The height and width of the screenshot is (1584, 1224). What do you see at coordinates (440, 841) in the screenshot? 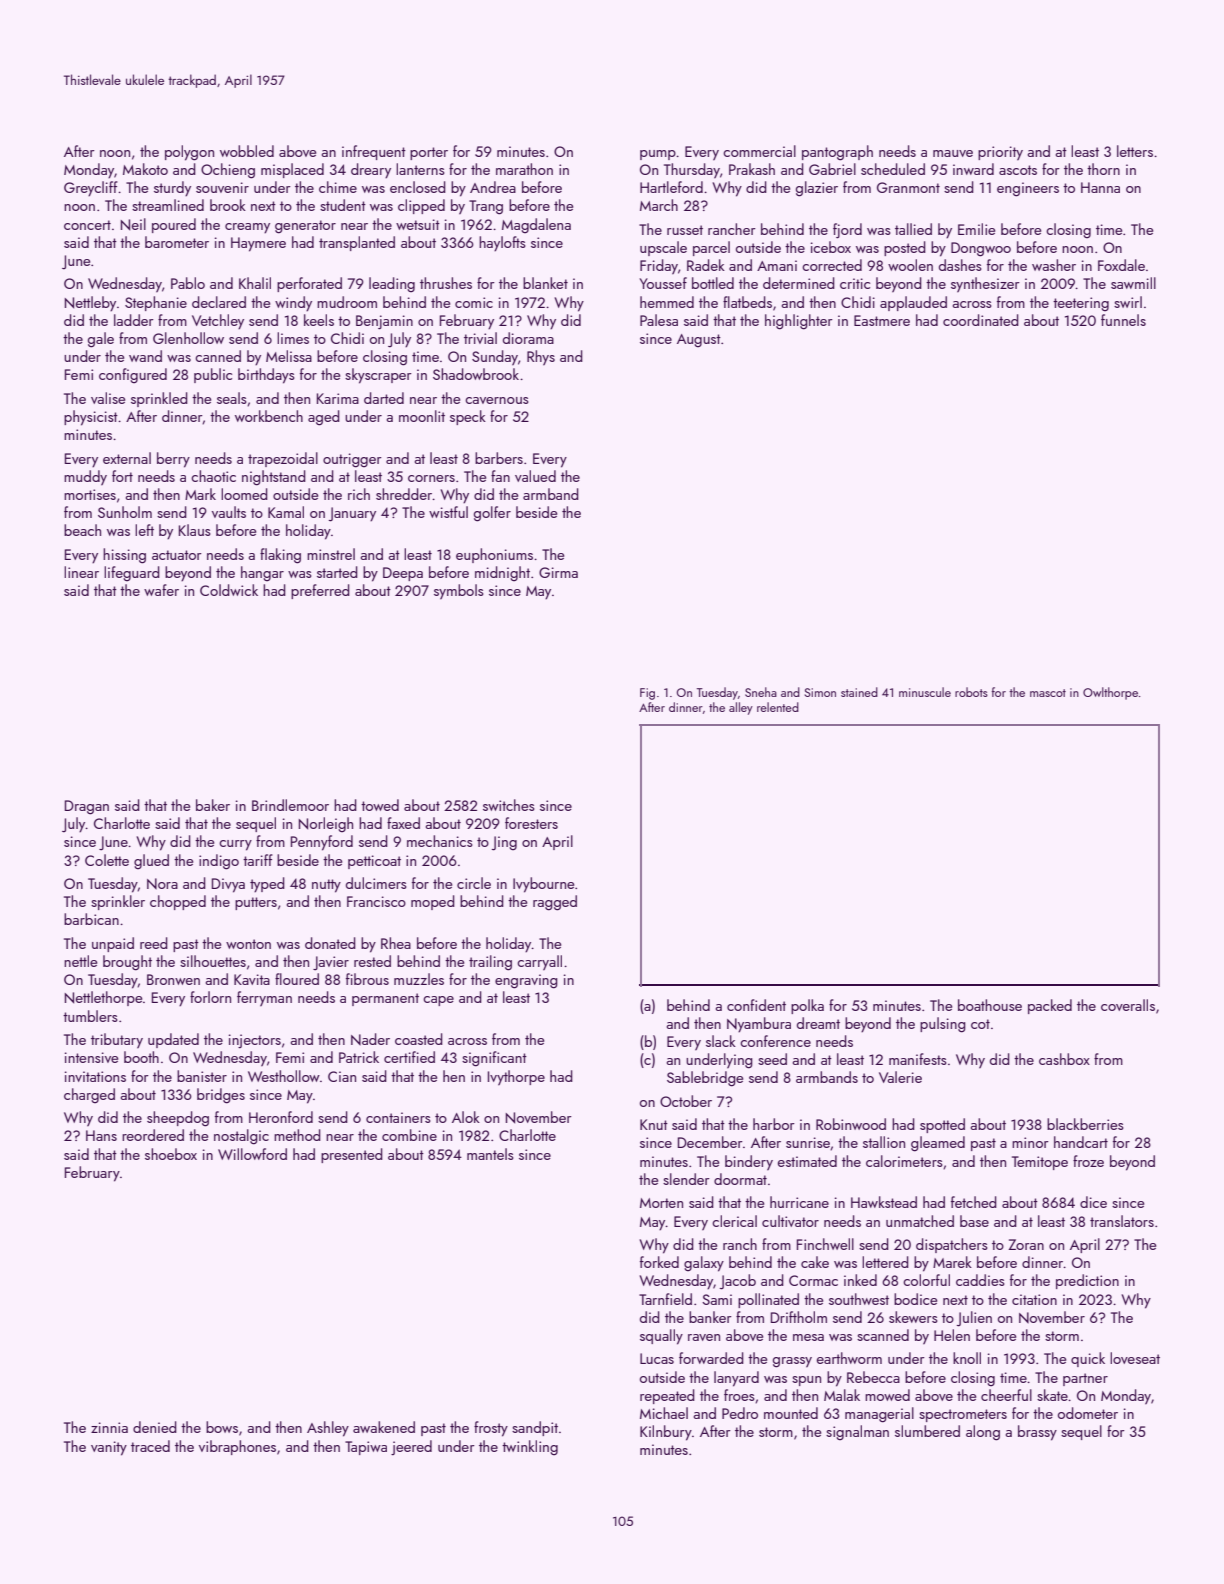
I see `mechanics` at bounding box center [440, 841].
